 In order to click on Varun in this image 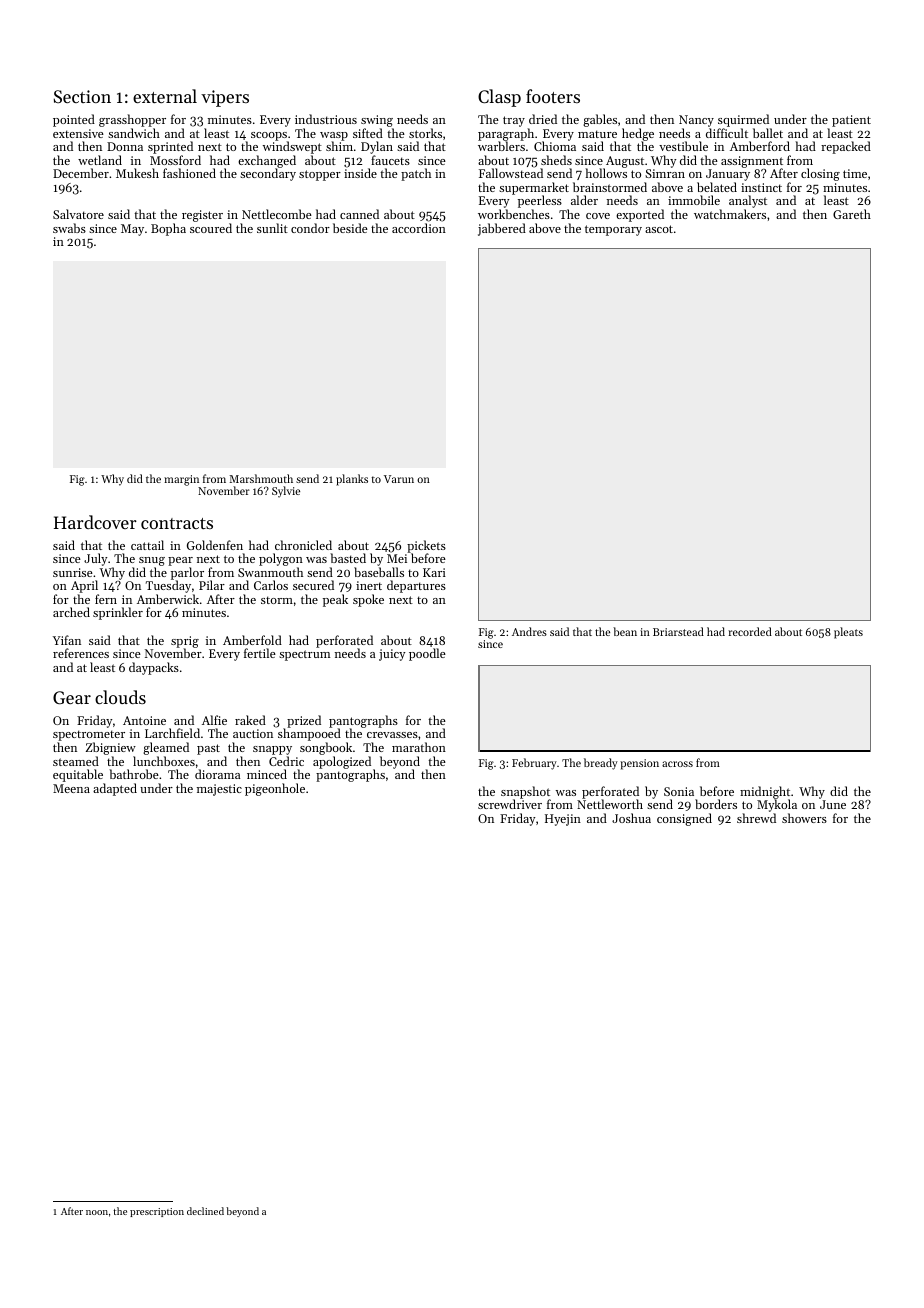, I will do `click(399, 479)`.
